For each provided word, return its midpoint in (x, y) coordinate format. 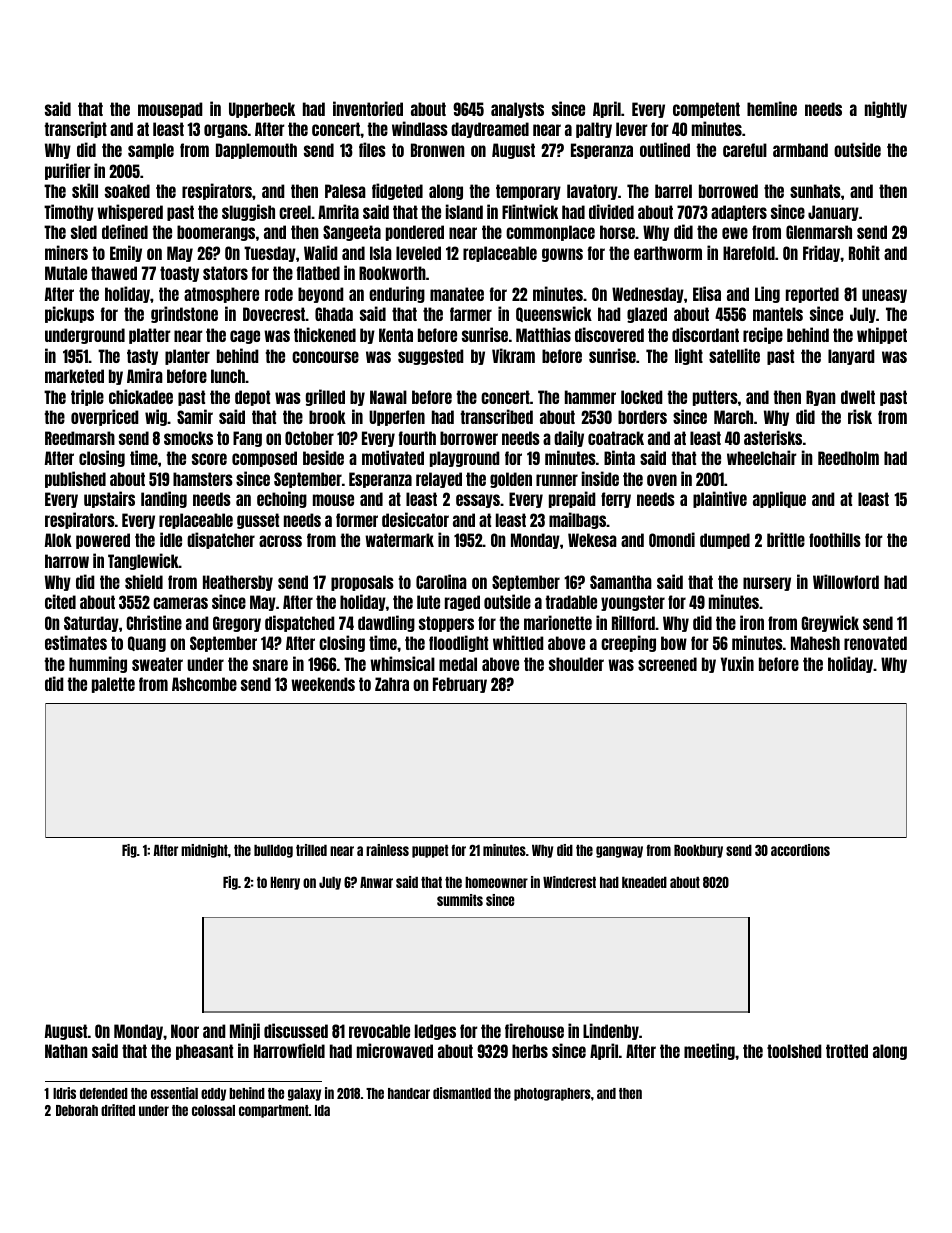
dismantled (462, 1093)
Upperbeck (262, 110)
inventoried (368, 108)
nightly (886, 109)
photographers (552, 1094)
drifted (118, 1110)
